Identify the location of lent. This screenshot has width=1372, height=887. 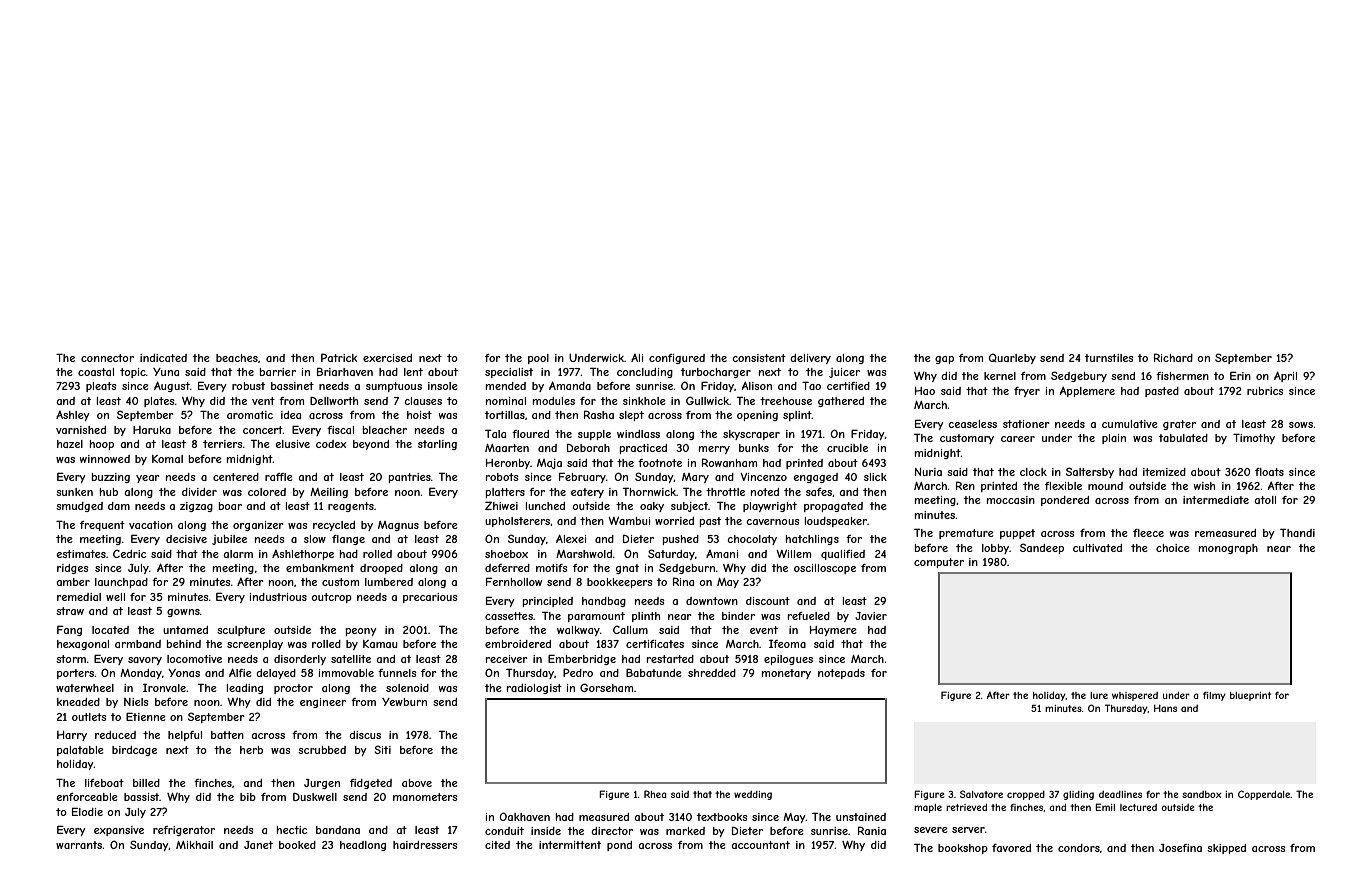
(413, 372).
